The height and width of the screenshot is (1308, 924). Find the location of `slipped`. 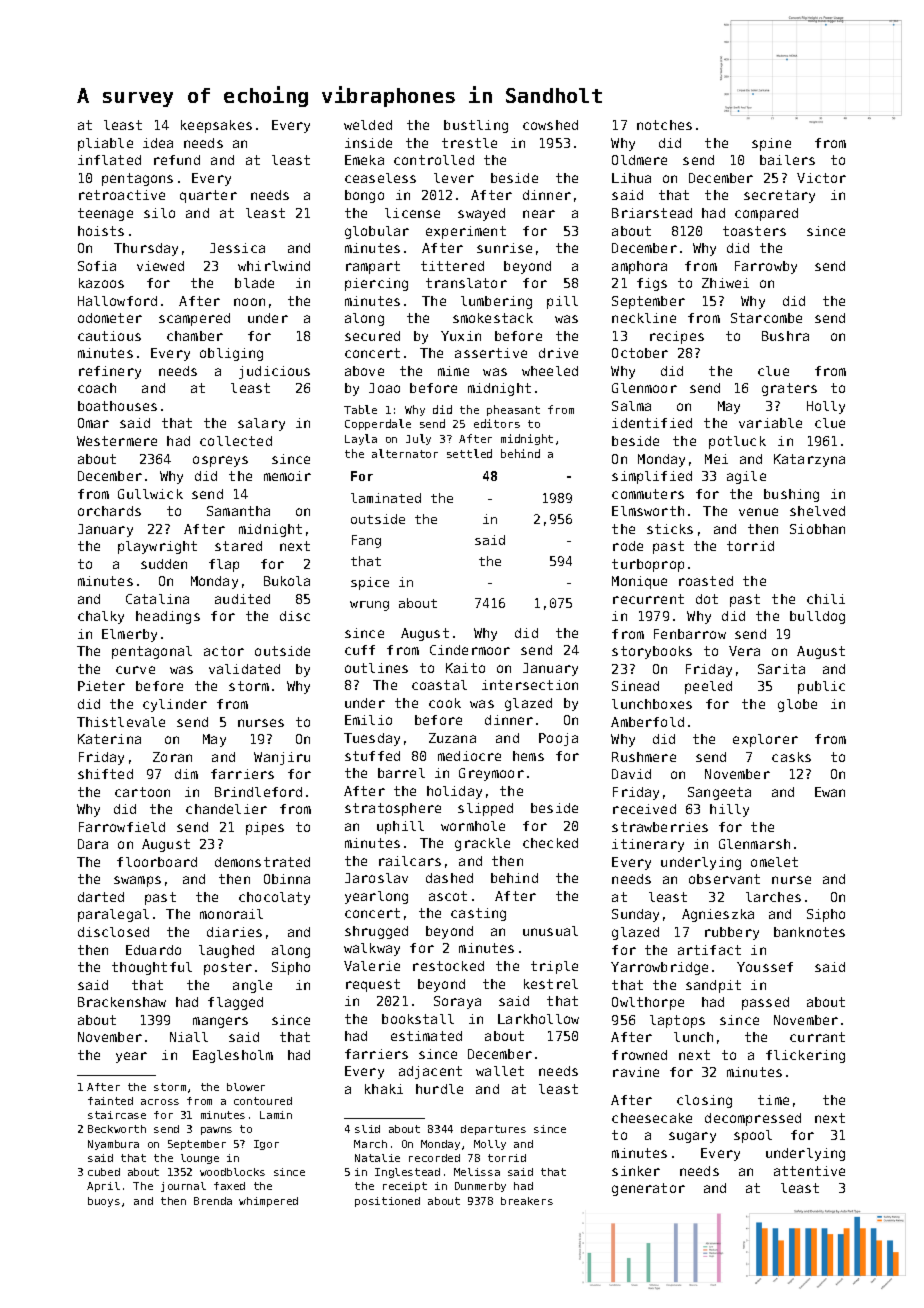

slipped is located at coordinates (485, 809).
